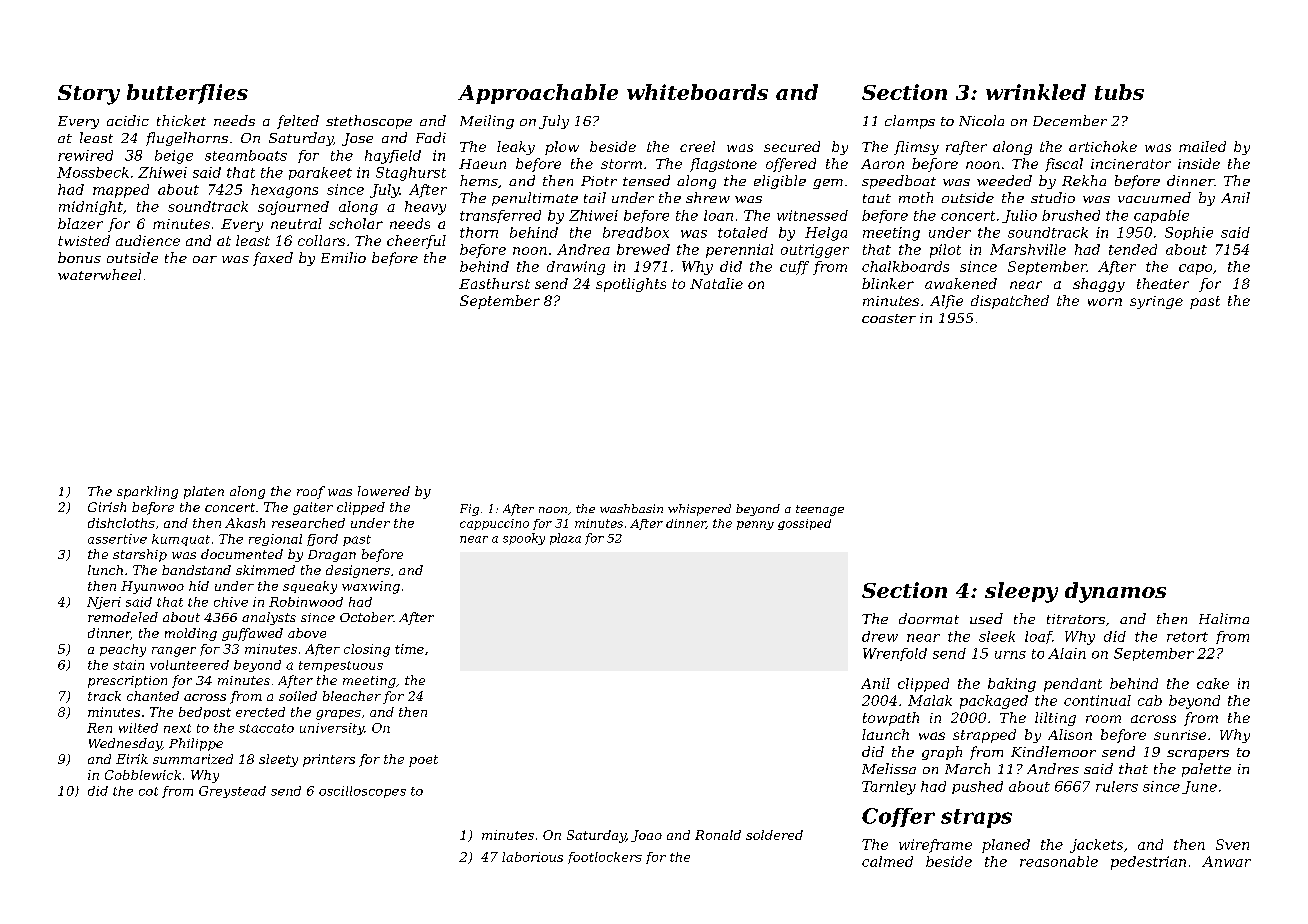 This image has height=924, width=1308. Describe the element at coordinates (820, 510) in the image. I see `teenage` at that location.
